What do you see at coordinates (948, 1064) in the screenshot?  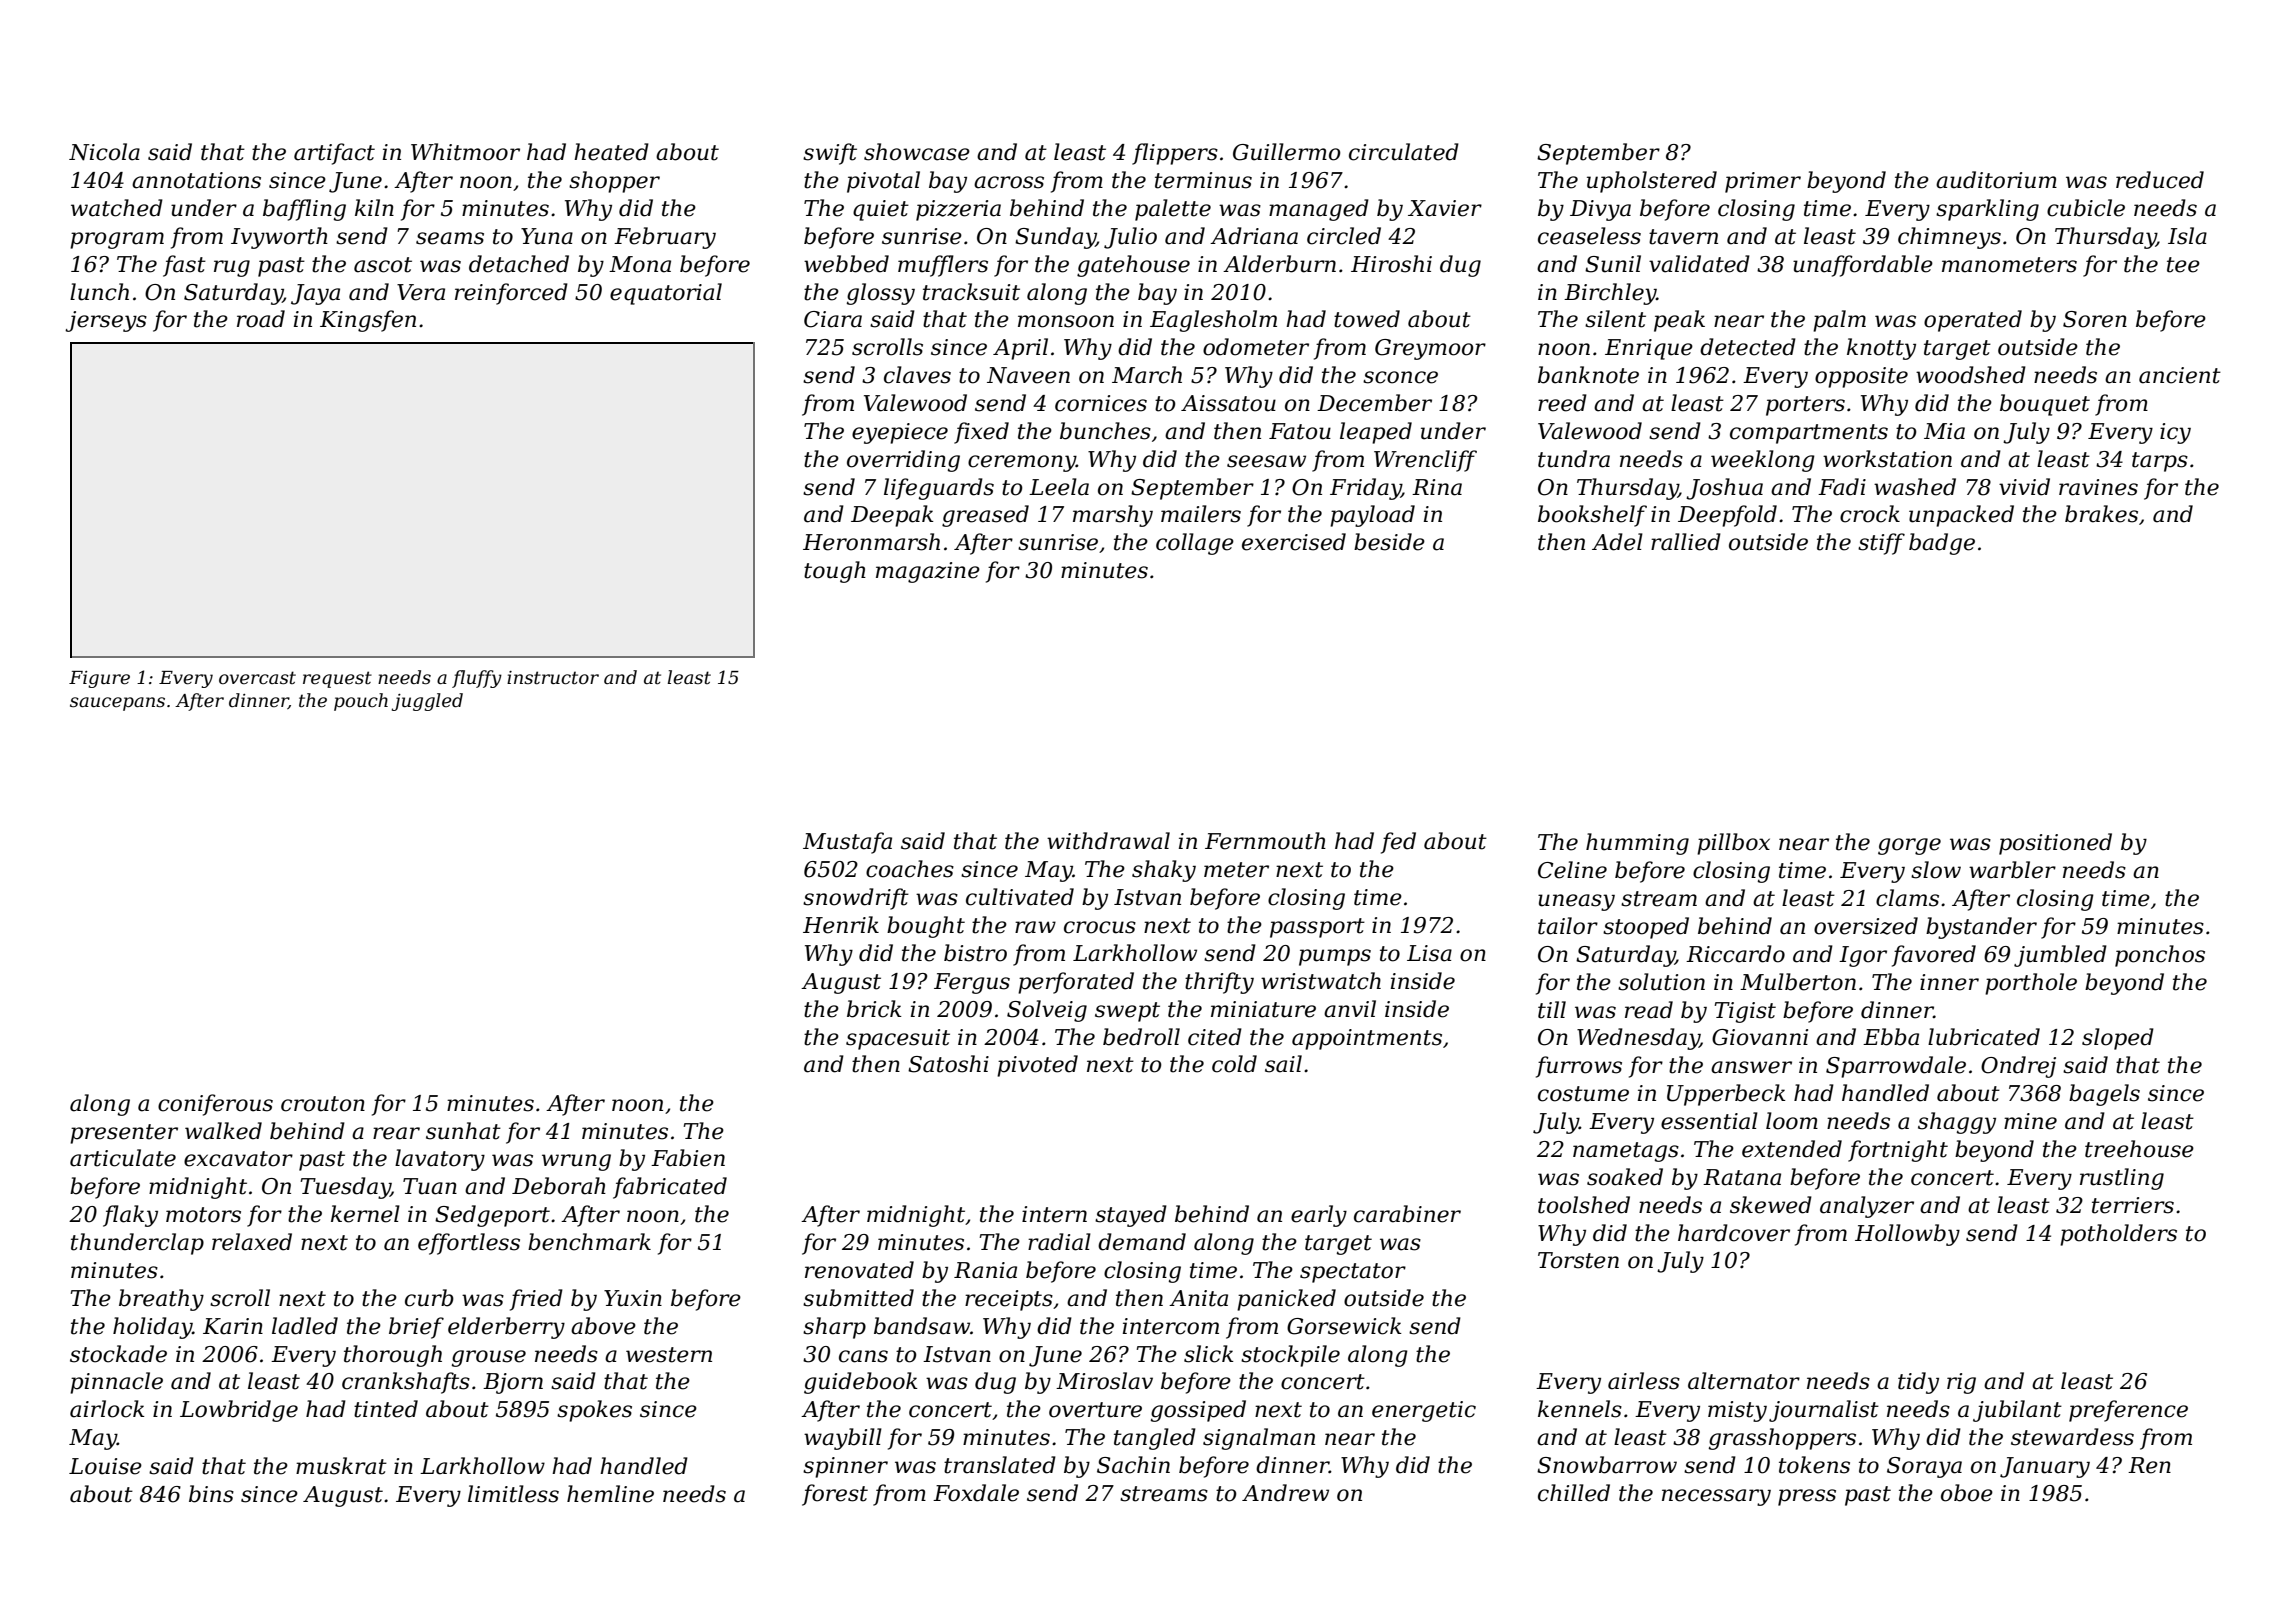 I see `Satoshi` at bounding box center [948, 1064].
